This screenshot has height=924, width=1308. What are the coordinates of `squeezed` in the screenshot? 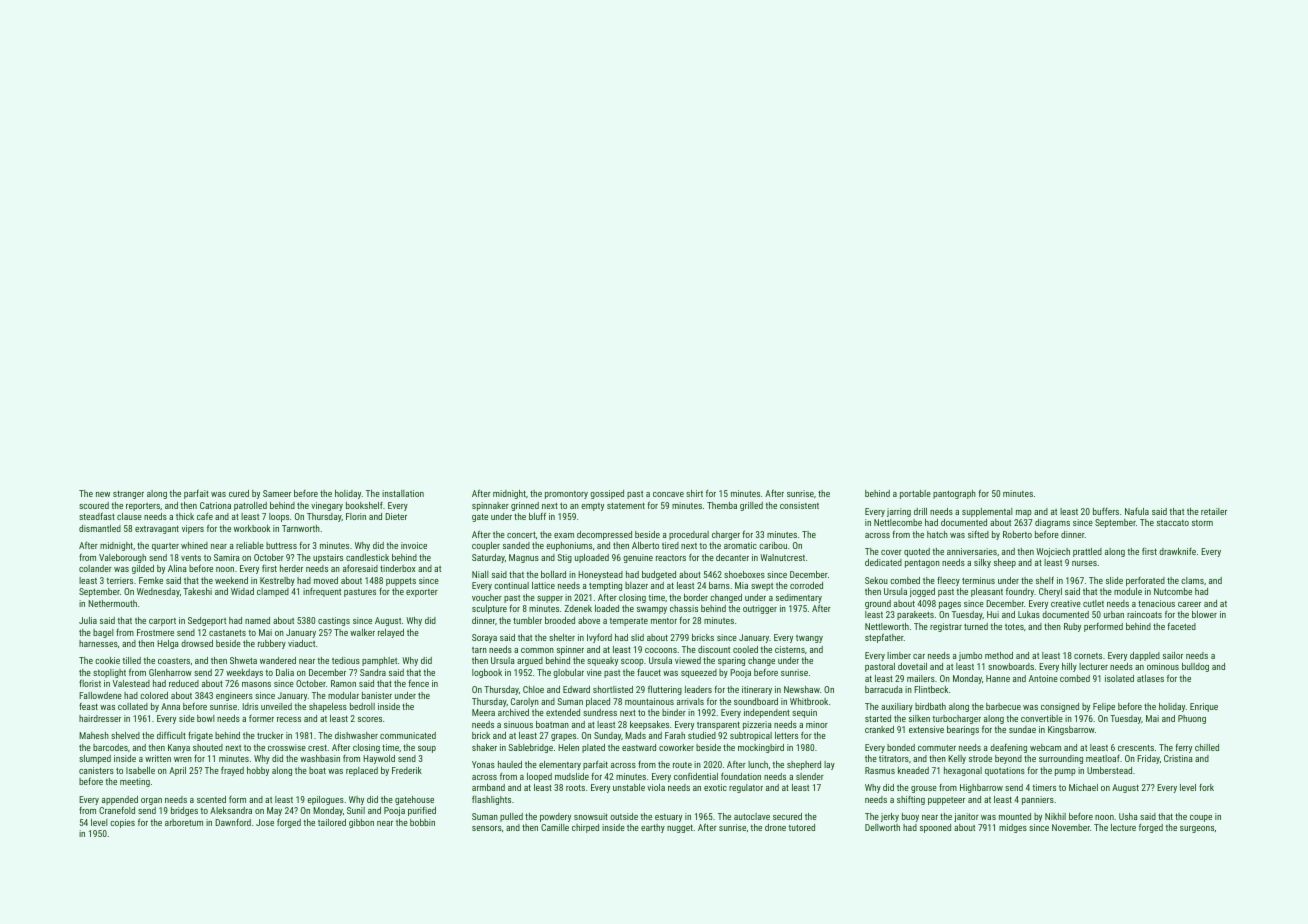 It's located at (699, 673).
